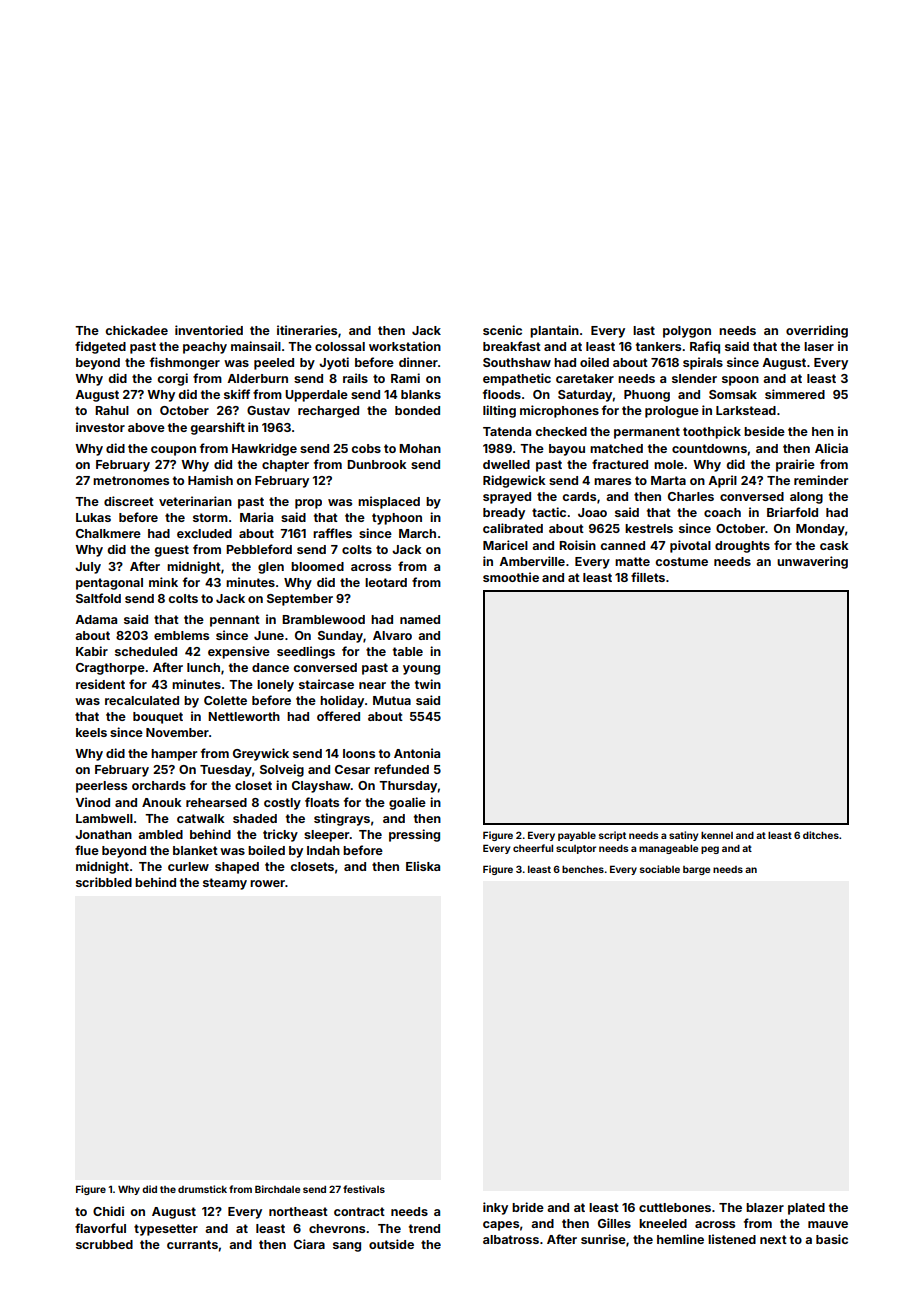  I want to click on manageable, so click(668, 849).
